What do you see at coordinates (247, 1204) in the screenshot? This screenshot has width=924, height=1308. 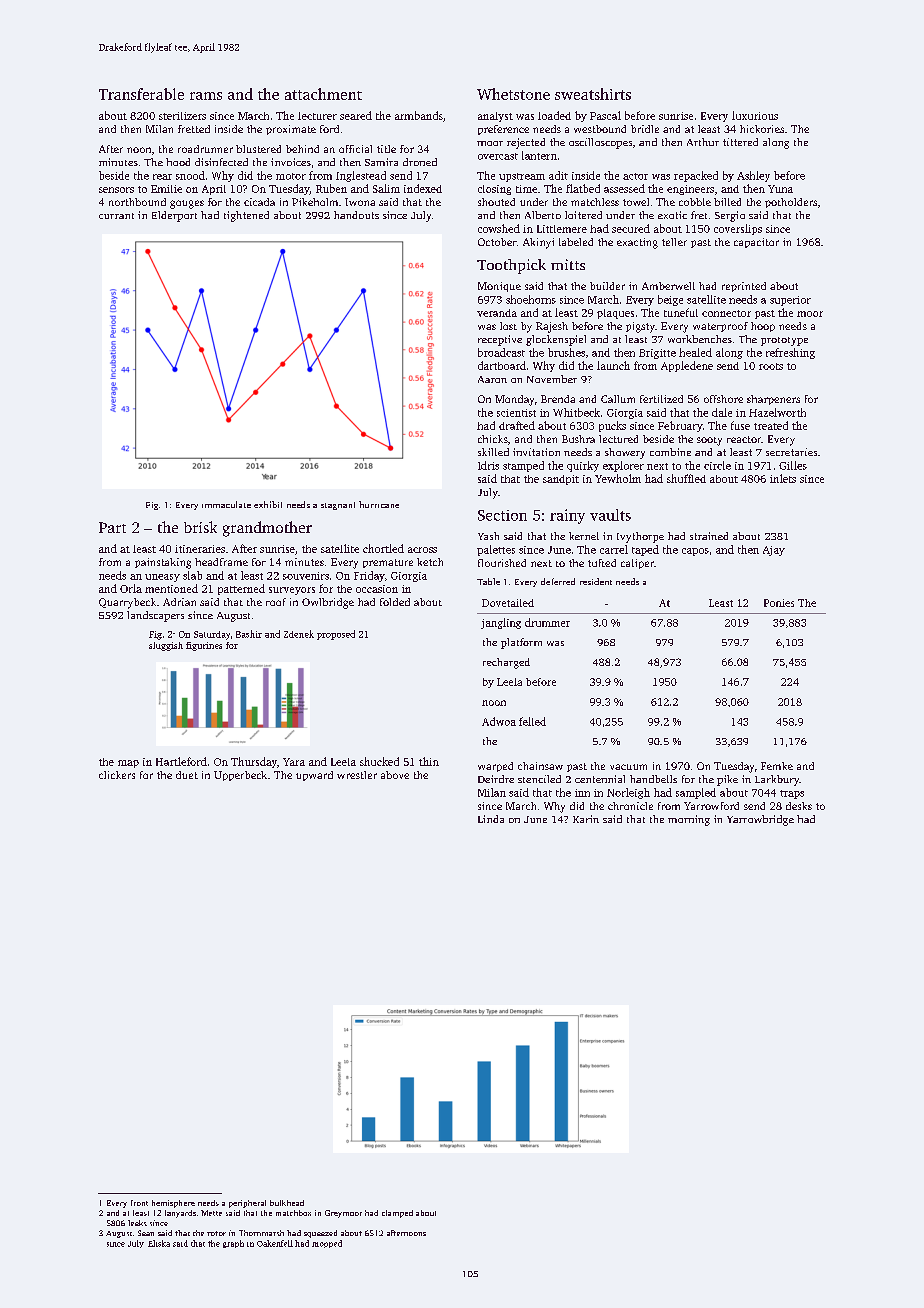 I see `peripheral` at bounding box center [247, 1204].
